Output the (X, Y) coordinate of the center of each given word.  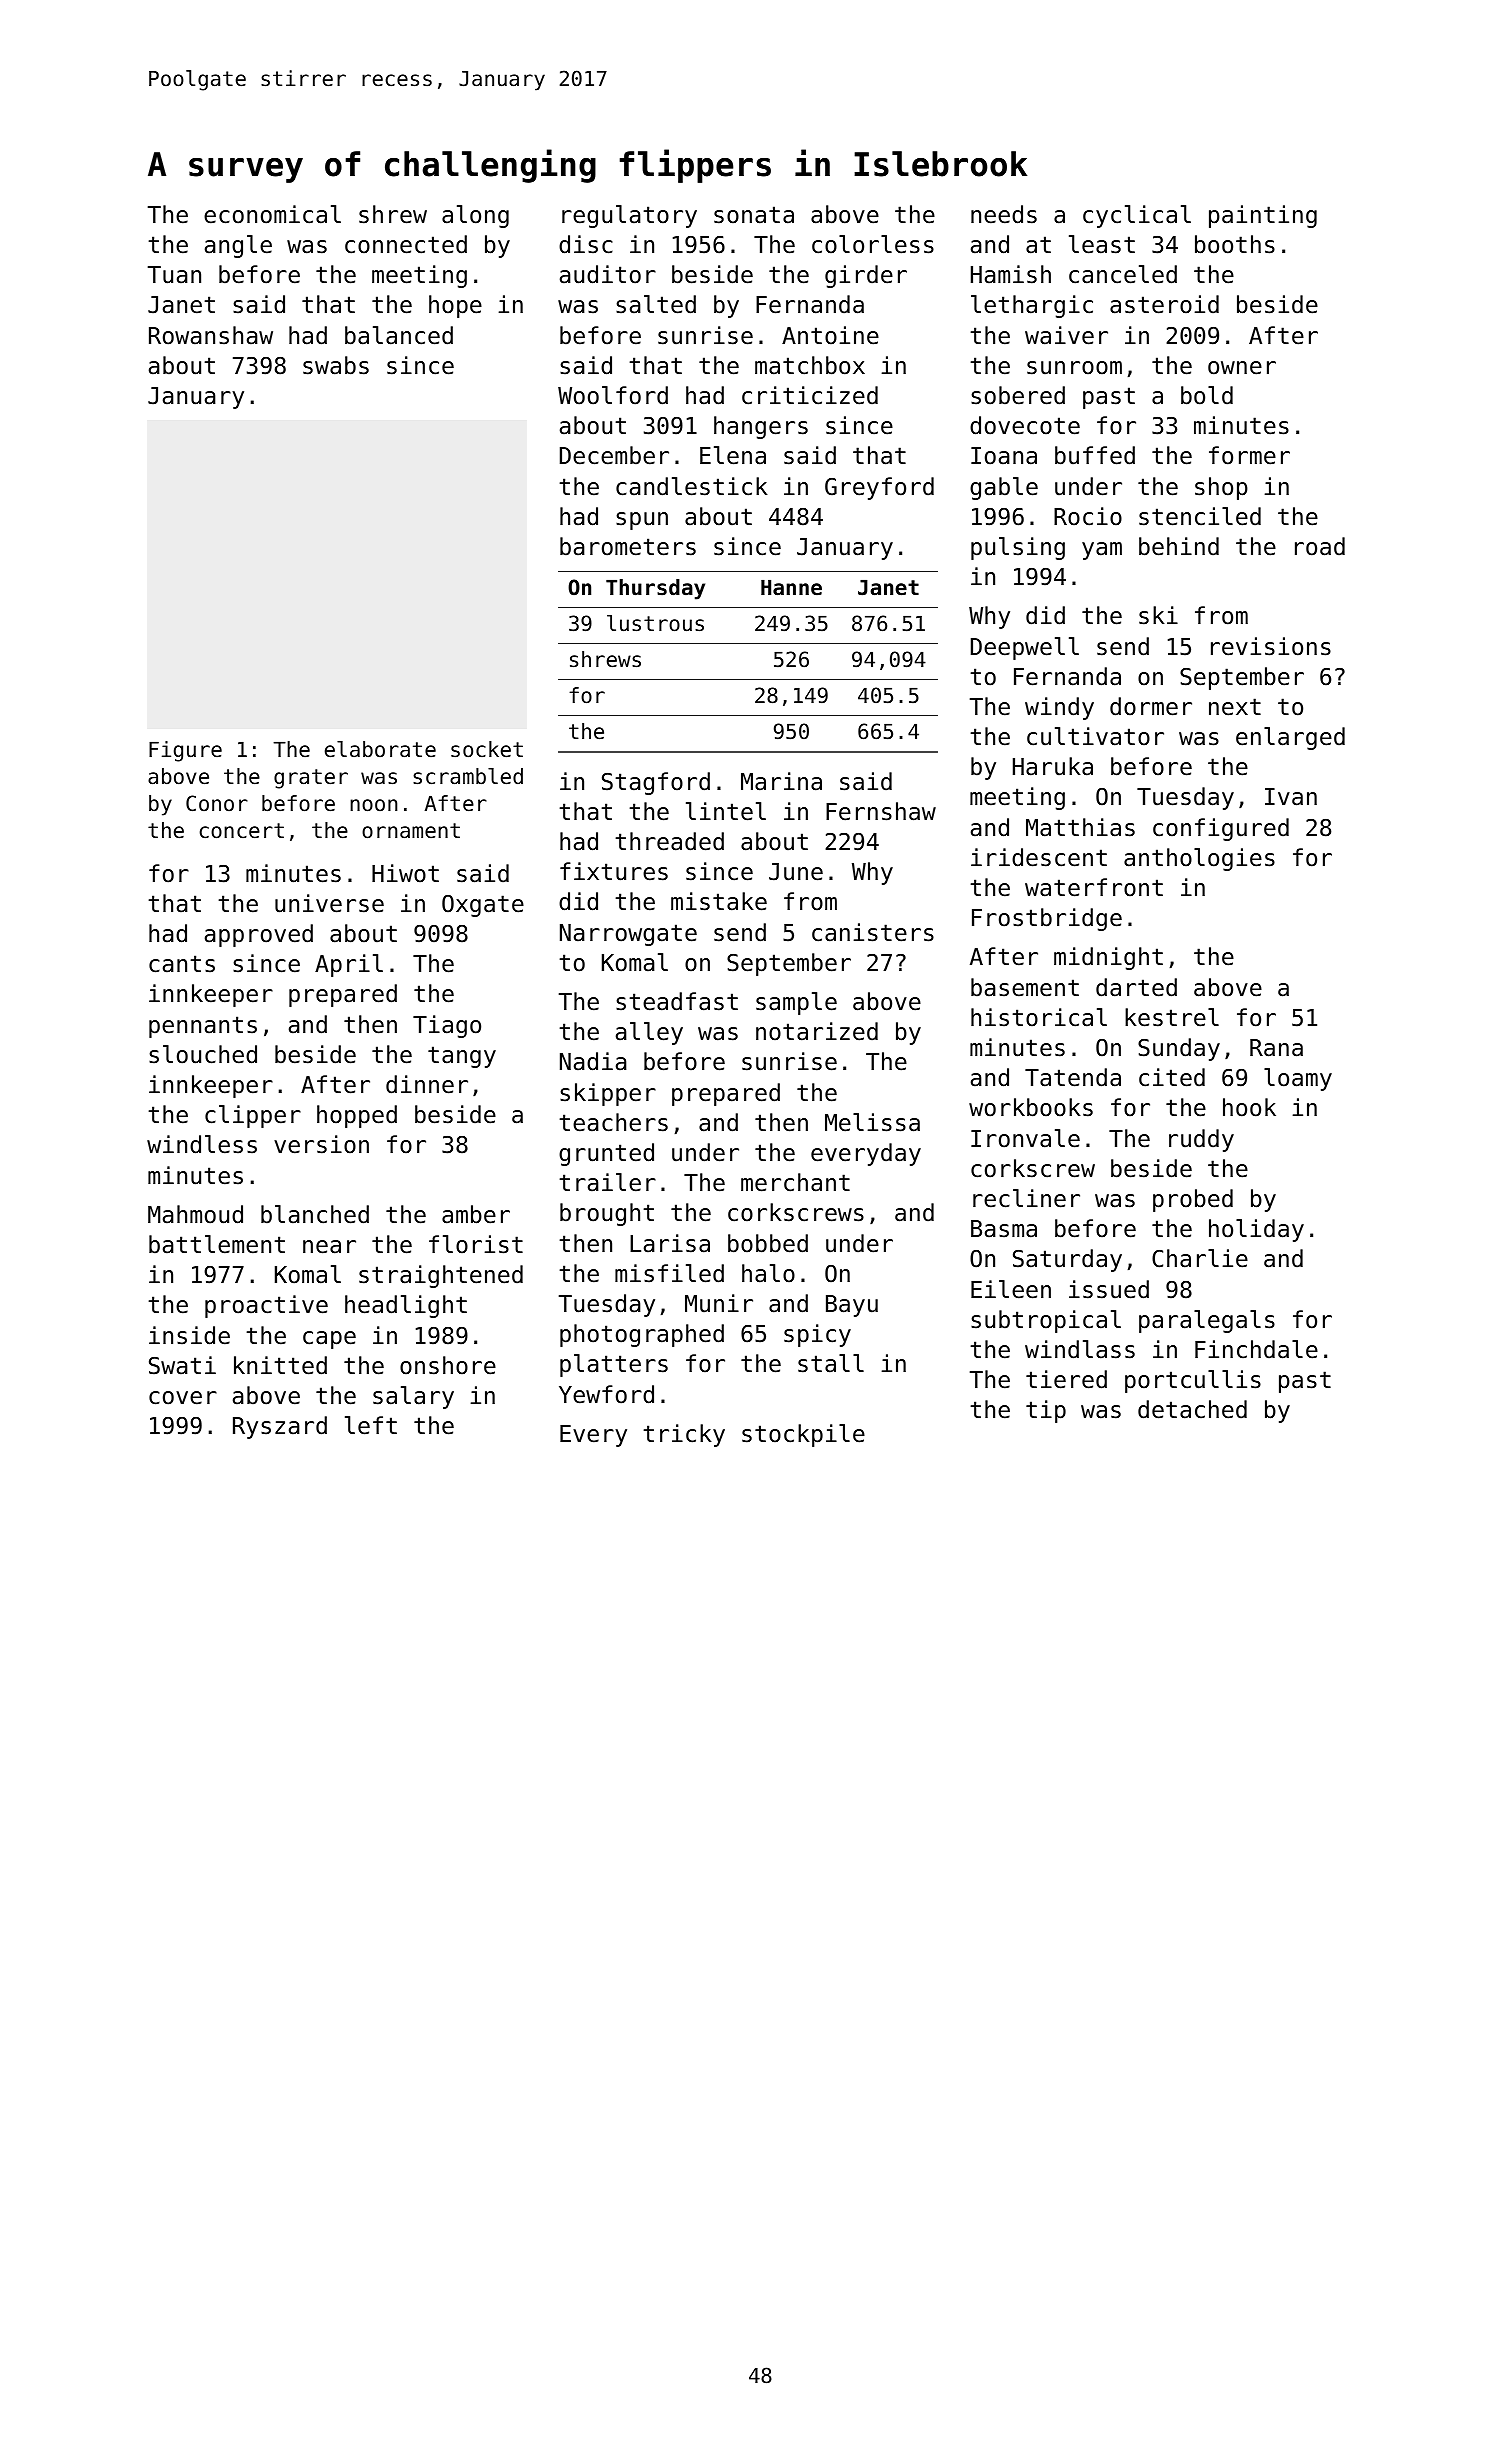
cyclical (1137, 216)
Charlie (1200, 1258)
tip (1046, 1411)
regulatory (629, 216)
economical (272, 214)
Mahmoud (195, 1214)
